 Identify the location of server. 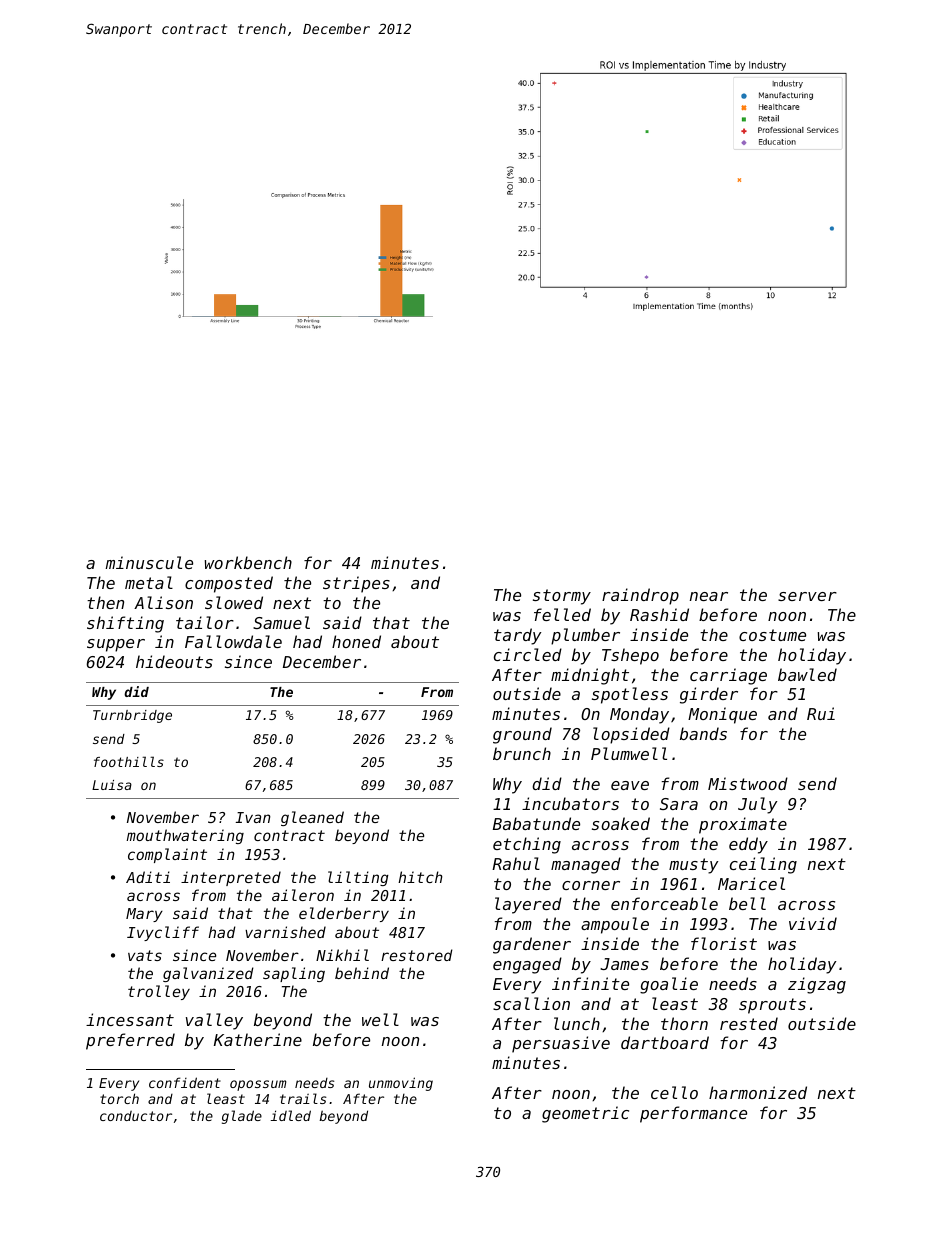
(807, 596).
